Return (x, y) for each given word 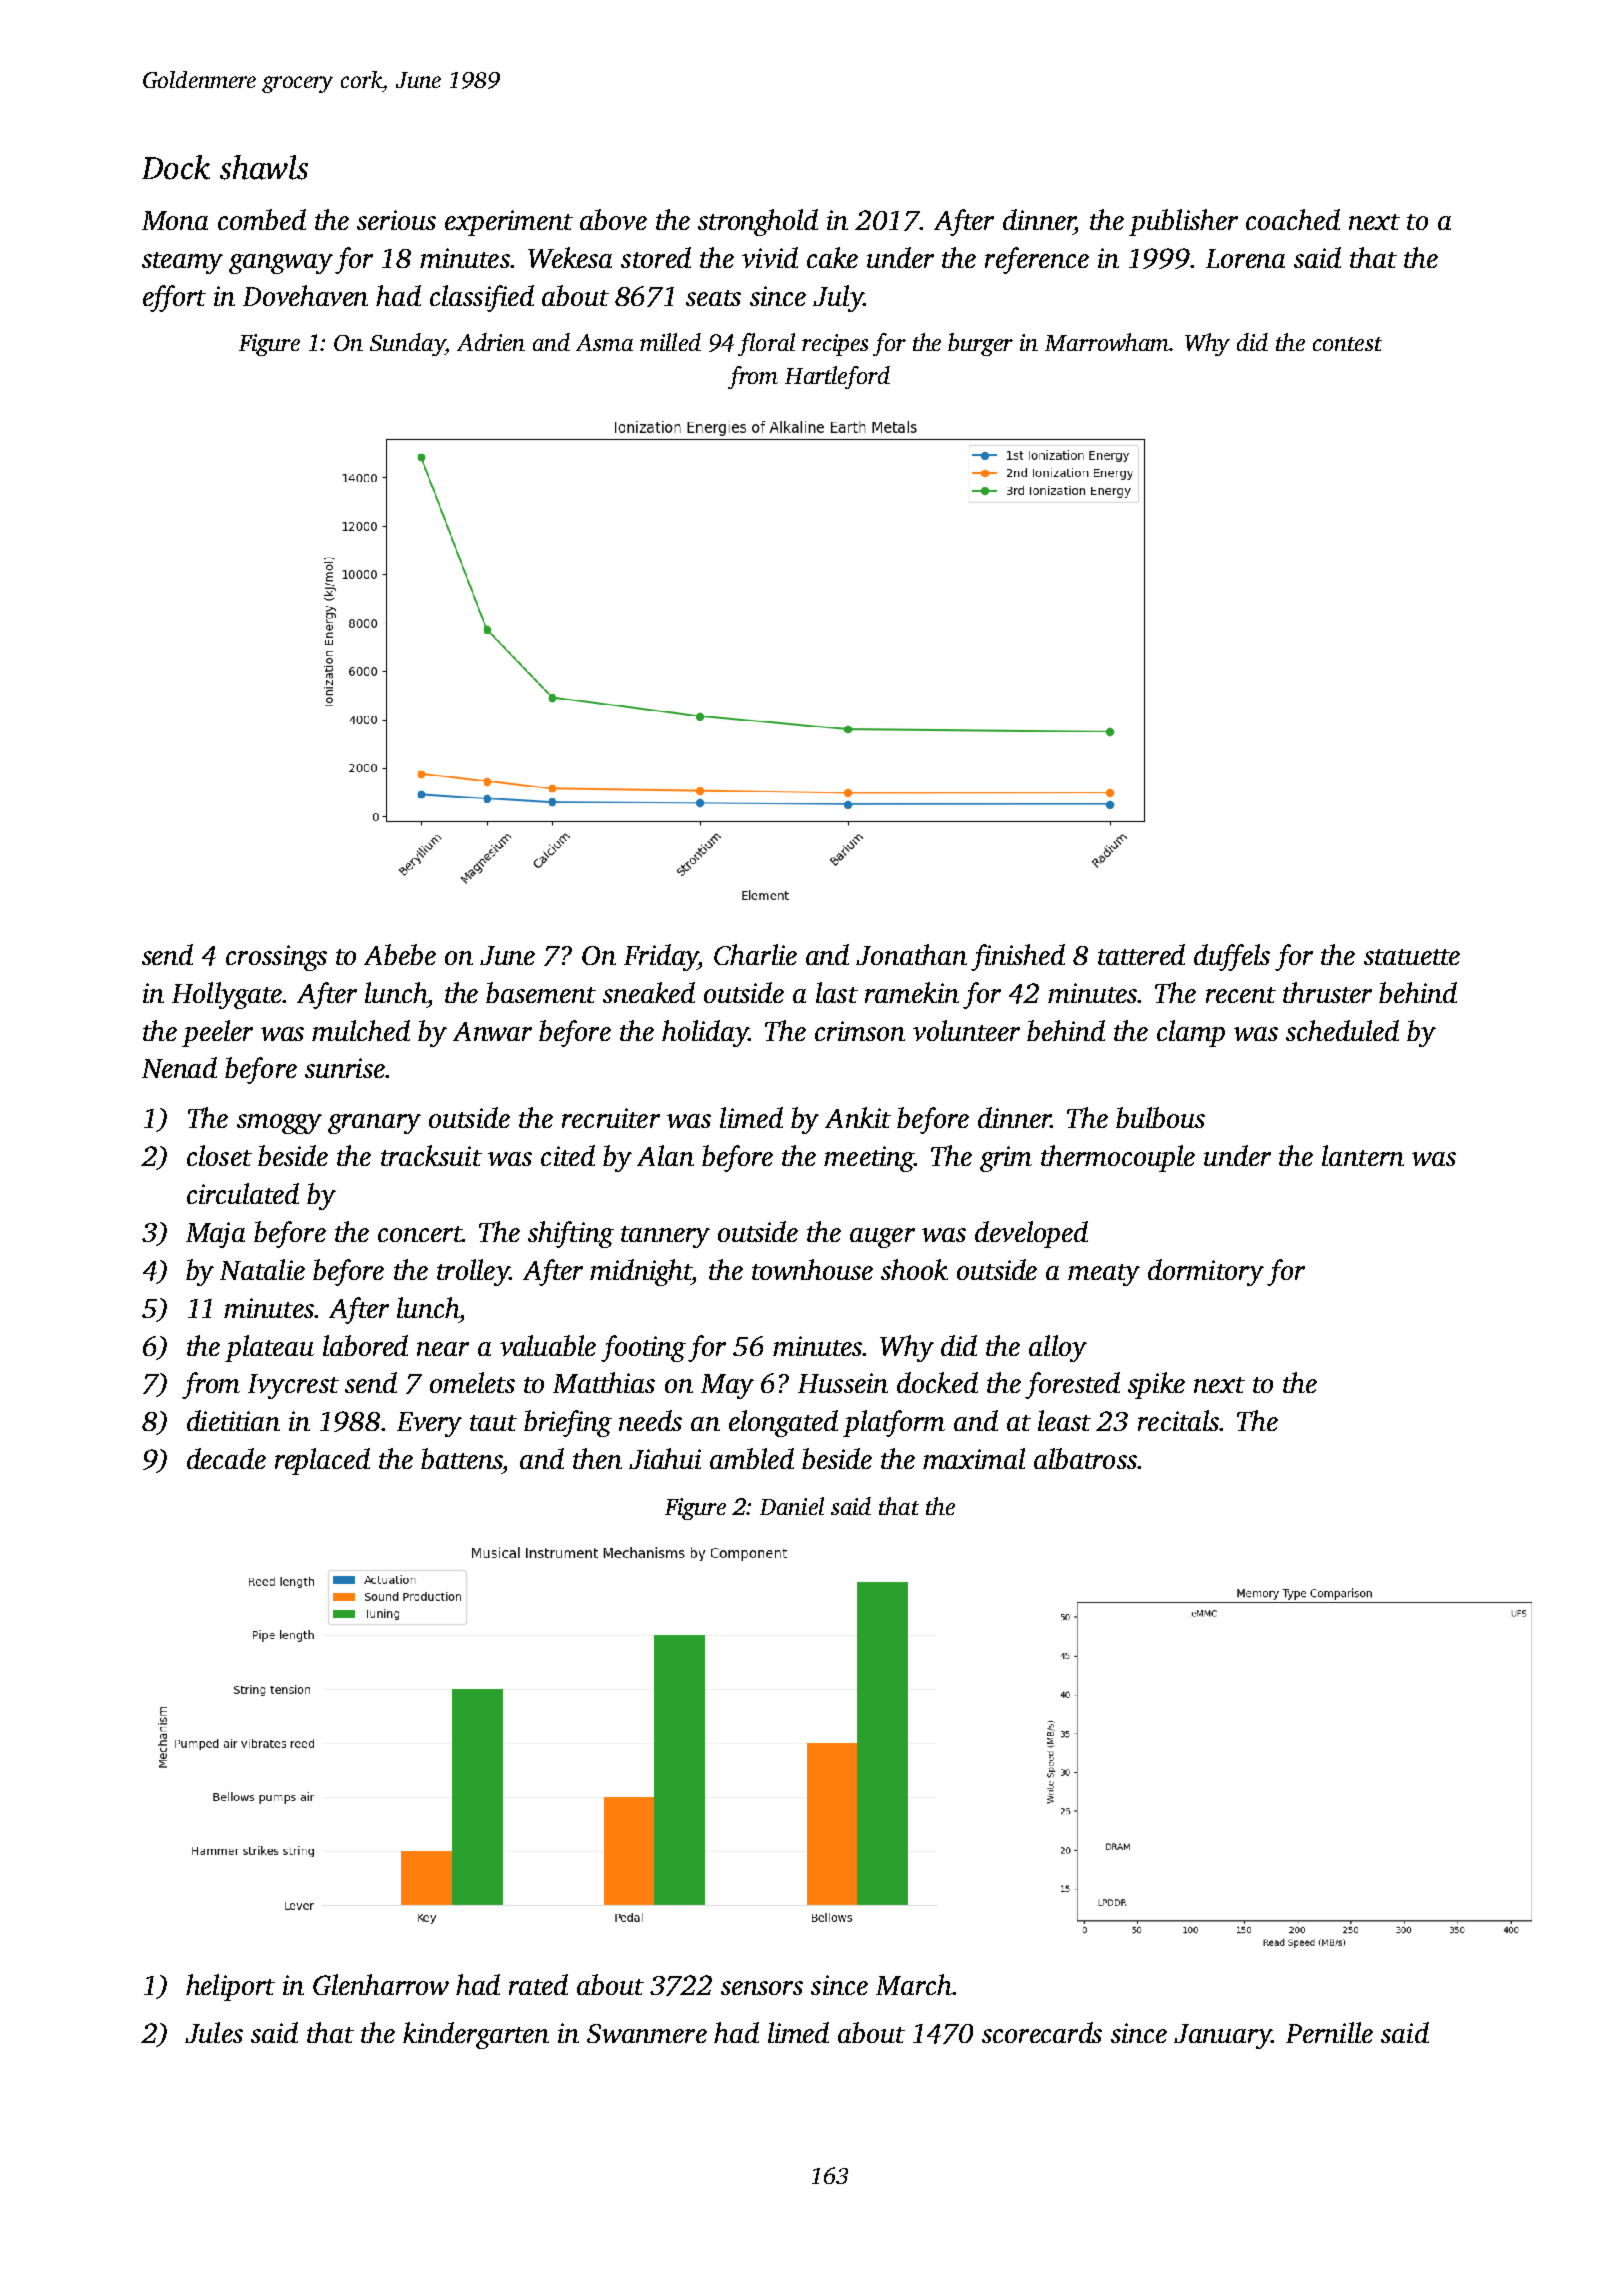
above (613, 219)
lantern (1363, 1155)
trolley (473, 1272)
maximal (974, 1458)
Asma (604, 342)
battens (462, 1458)
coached (1293, 219)
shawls (264, 167)
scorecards (1042, 2032)
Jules (214, 2032)
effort (174, 298)
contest (1347, 344)
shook (914, 1269)
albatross (1085, 1458)
